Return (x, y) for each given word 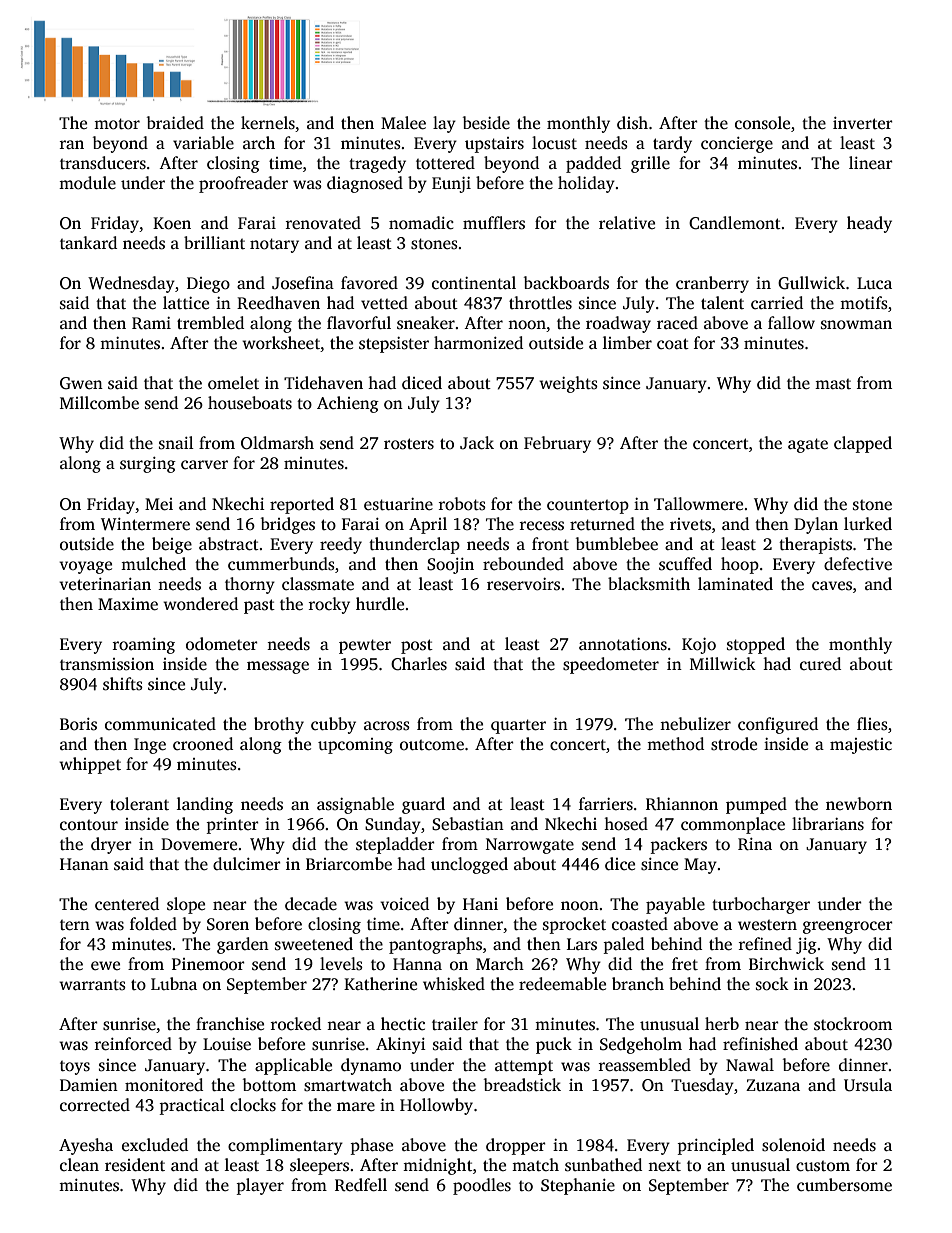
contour (89, 825)
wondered (200, 604)
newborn (859, 804)
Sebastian (468, 824)
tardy (672, 144)
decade (311, 904)
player (260, 1186)
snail (176, 443)
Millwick (723, 663)
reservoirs (523, 584)
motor (117, 124)
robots (462, 504)
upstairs (494, 145)
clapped (863, 444)
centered (127, 904)
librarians (828, 824)
